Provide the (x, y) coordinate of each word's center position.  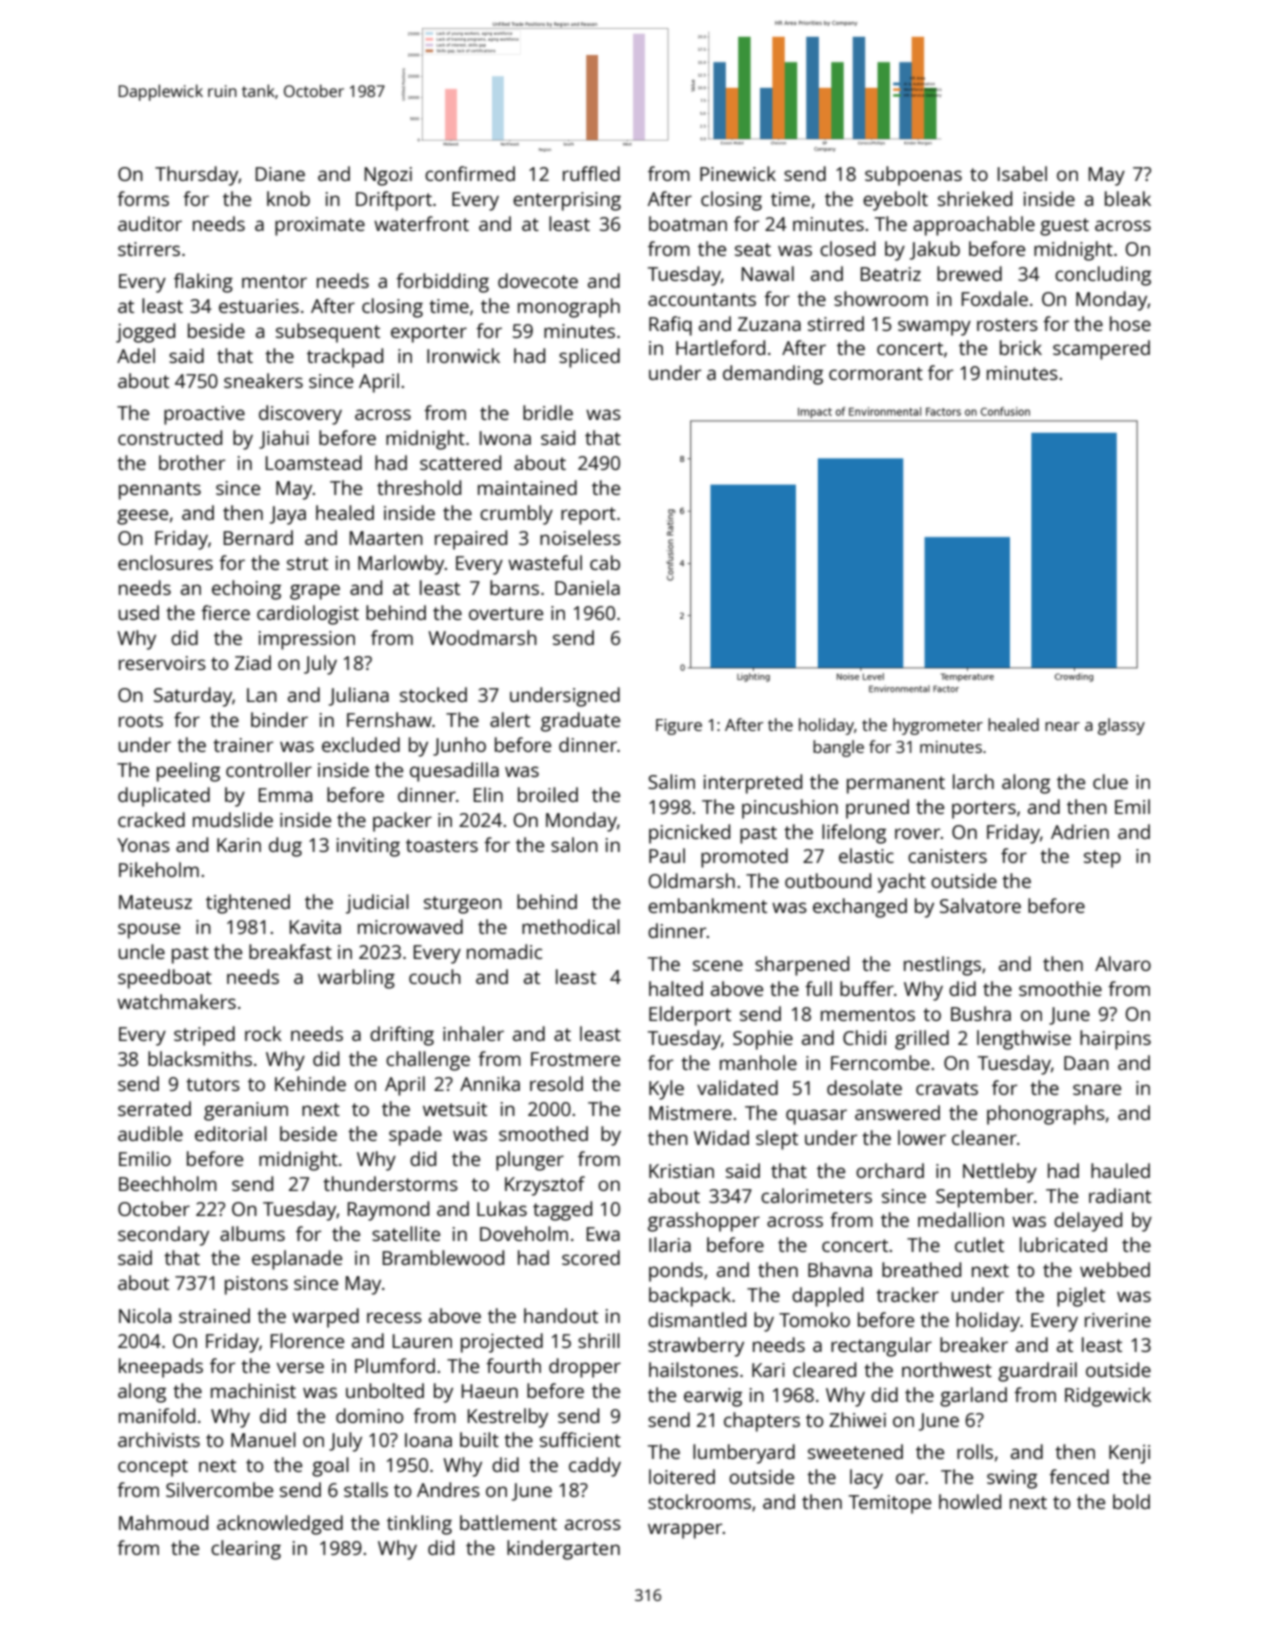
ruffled (591, 173)
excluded (361, 744)
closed (847, 248)
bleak (1128, 198)
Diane (280, 174)
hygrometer (938, 726)
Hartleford (720, 347)
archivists (159, 1439)
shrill (599, 1340)
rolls (975, 1451)
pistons (256, 1285)
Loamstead (314, 462)
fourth (513, 1365)
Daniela (587, 587)
